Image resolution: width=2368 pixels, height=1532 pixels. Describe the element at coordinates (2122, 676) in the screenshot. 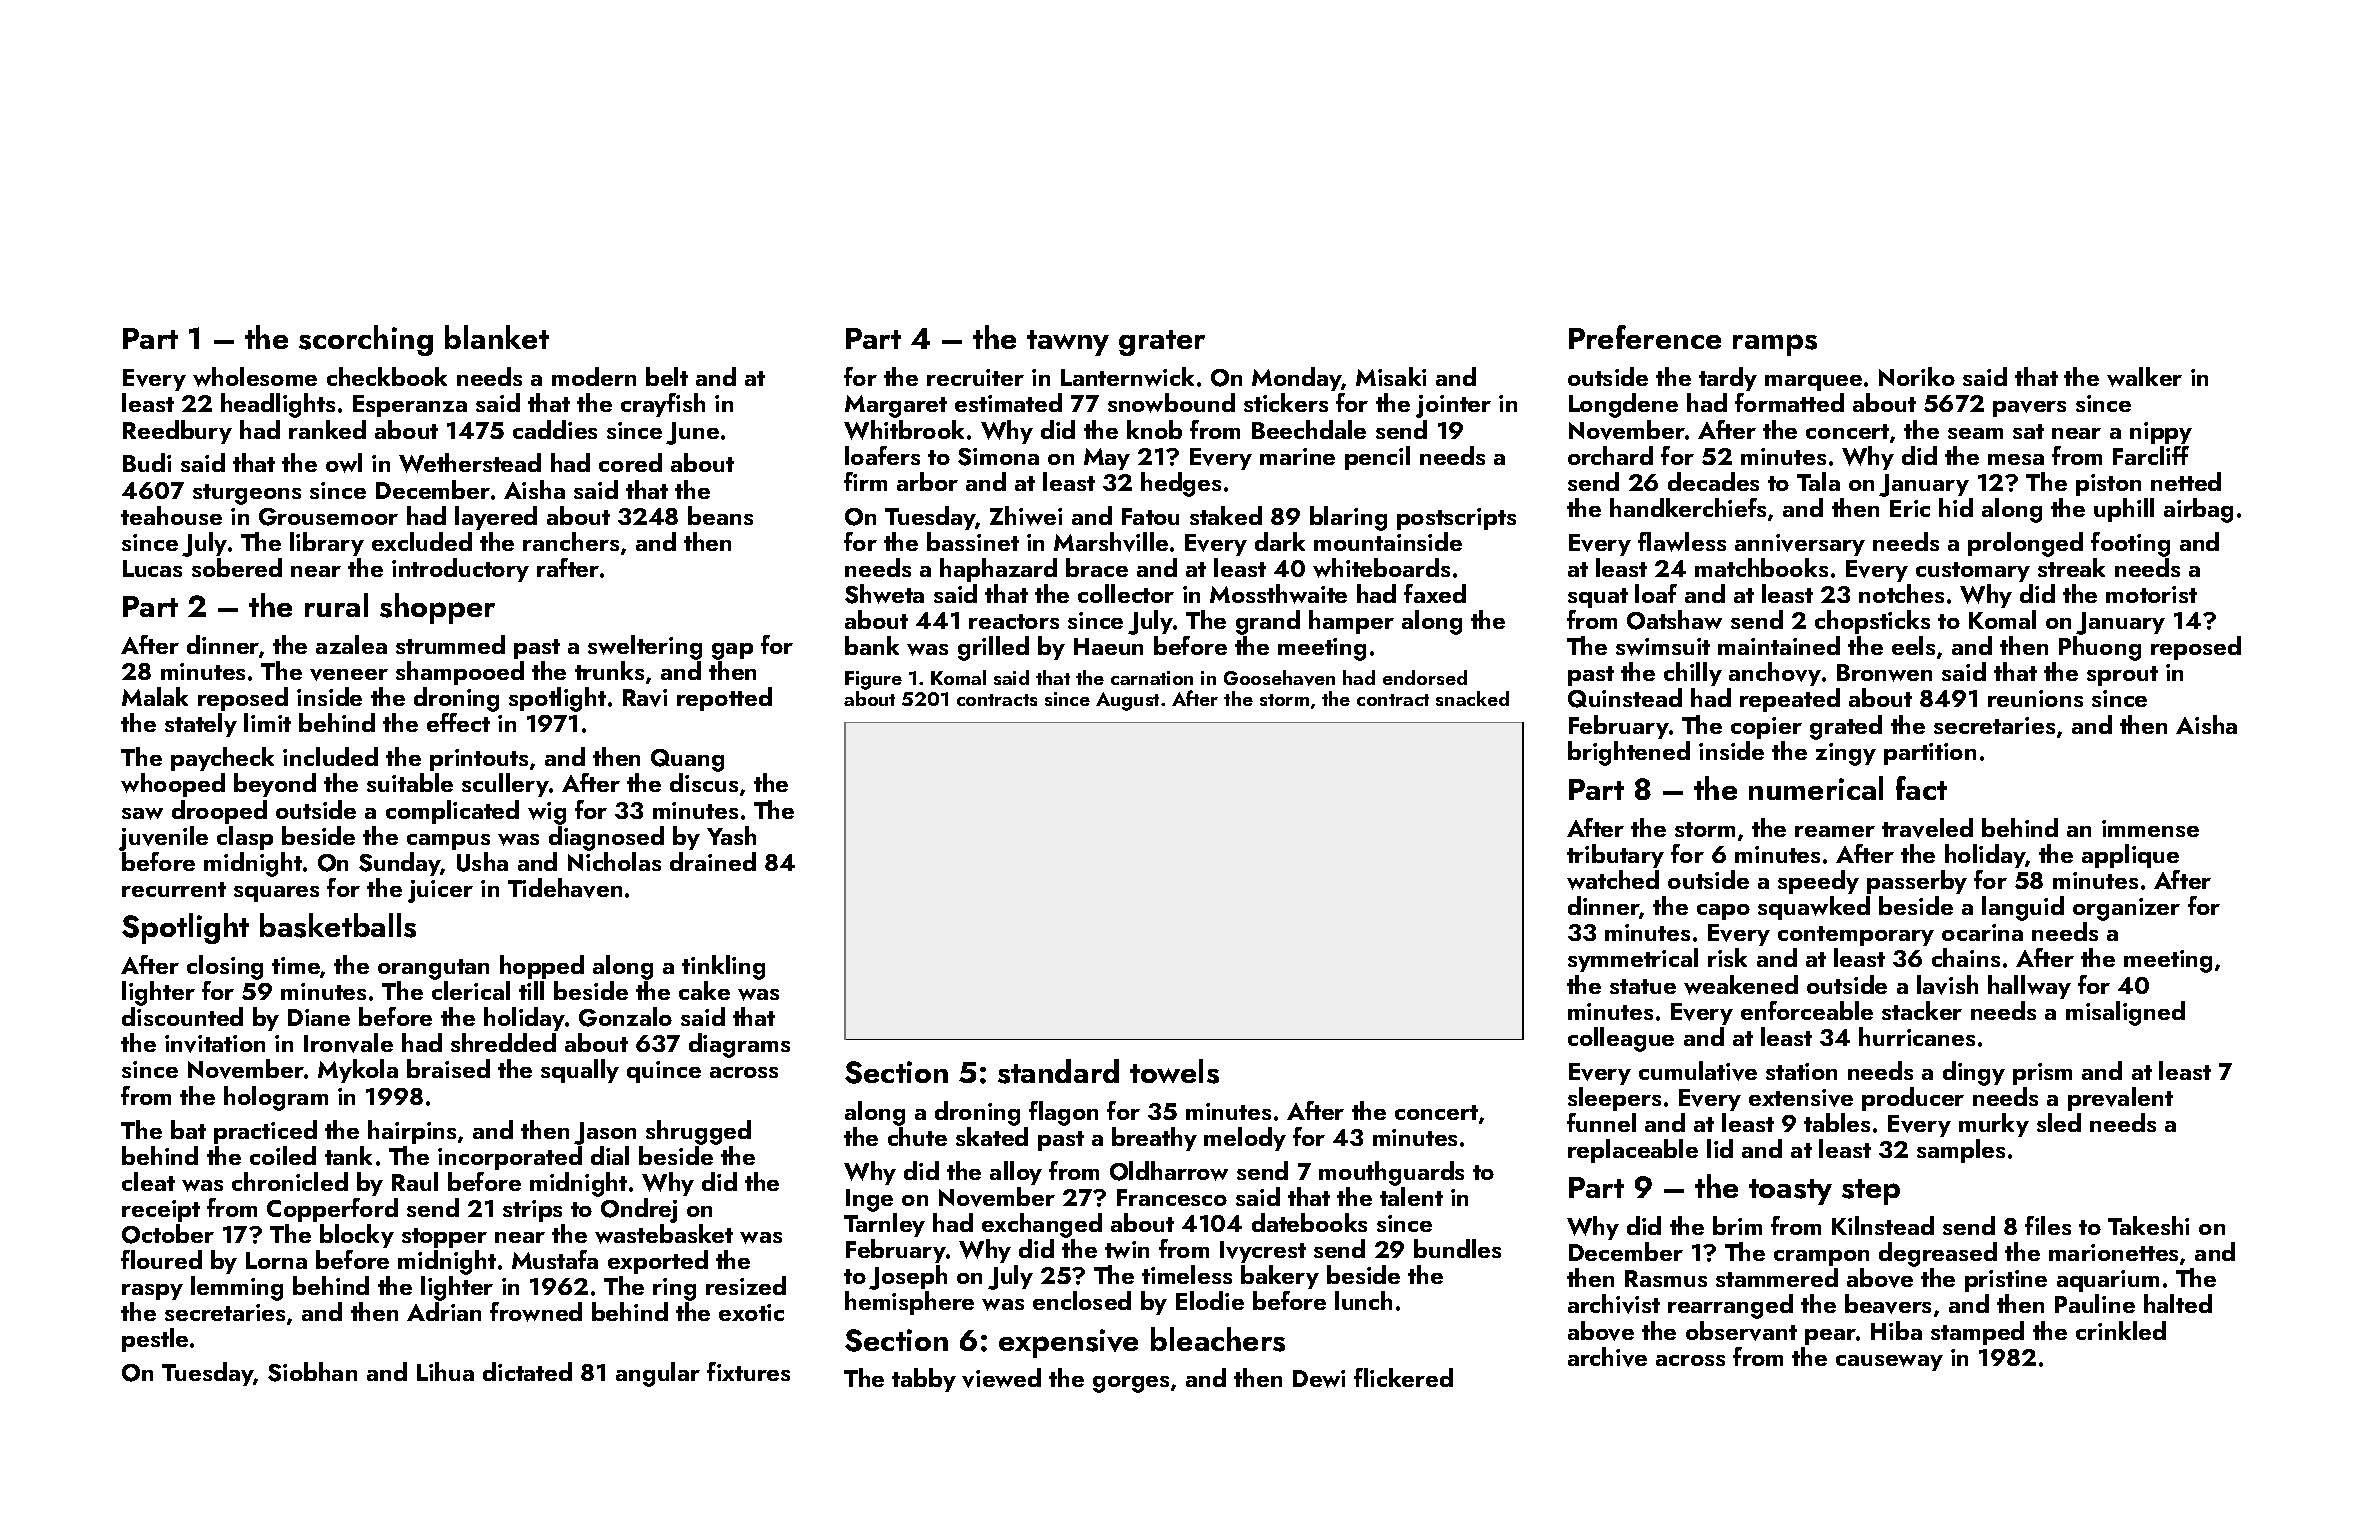

I see `sprout` at that location.
